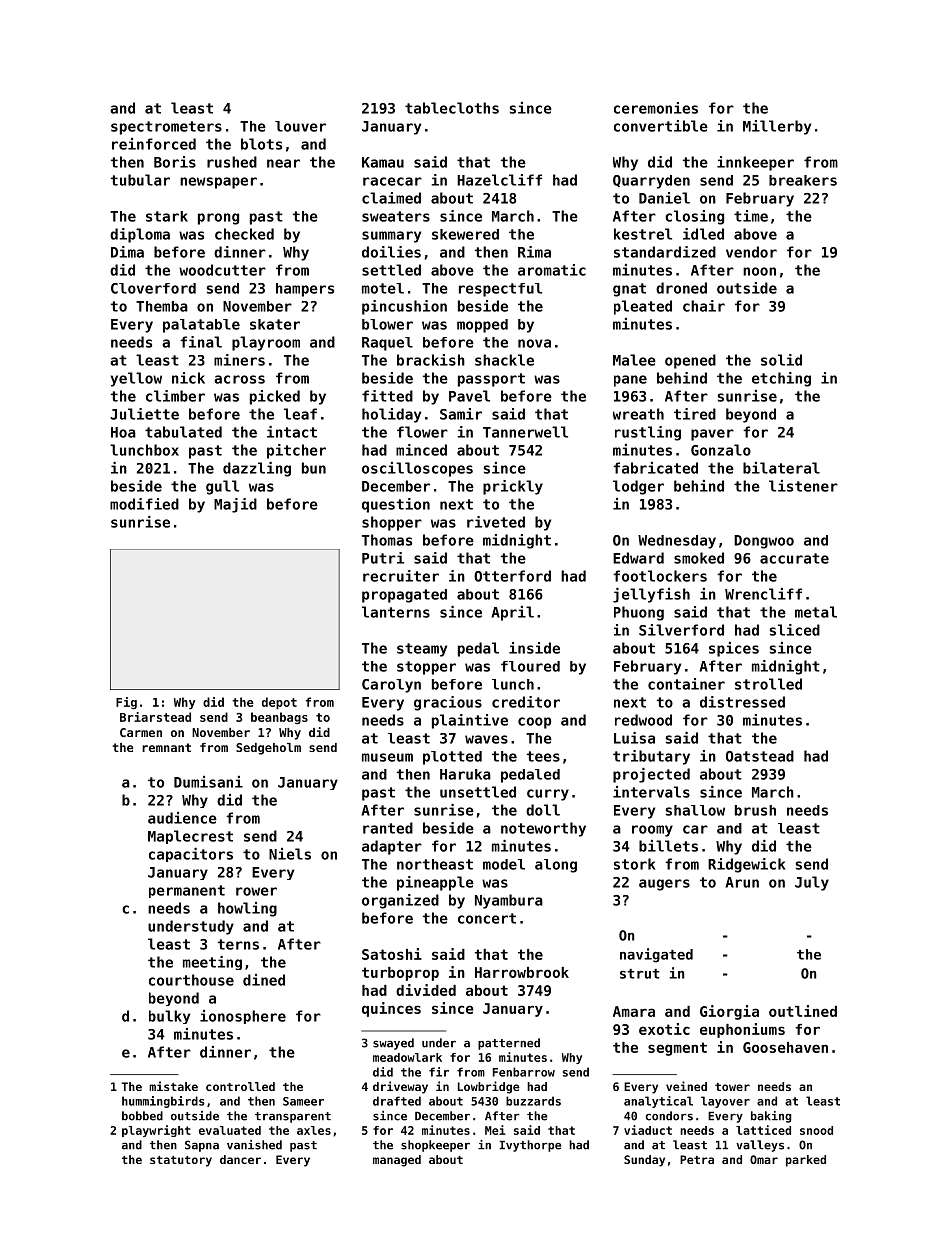 The width and height of the image is (952, 1233). Describe the element at coordinates (543, 810) in the image. I see `doll` at that location.
